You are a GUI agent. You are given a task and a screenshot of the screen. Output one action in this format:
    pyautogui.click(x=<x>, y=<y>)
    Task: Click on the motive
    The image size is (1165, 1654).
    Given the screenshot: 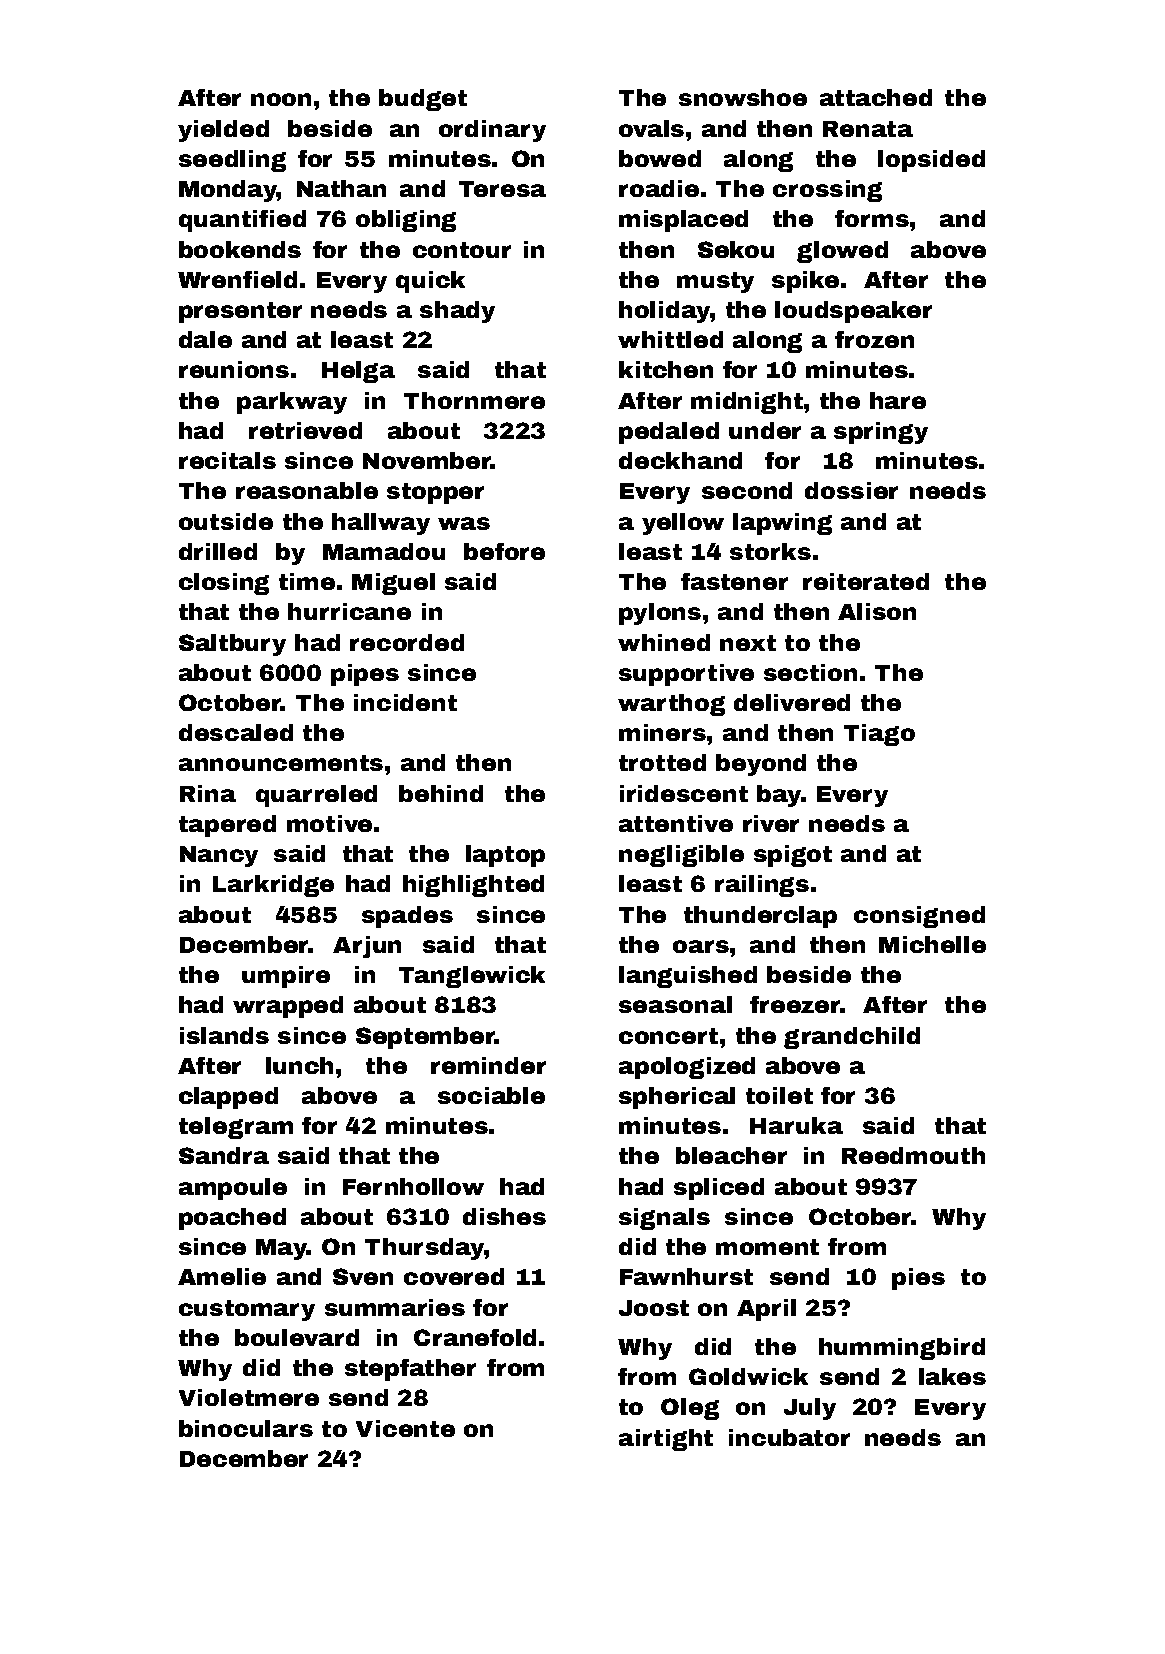 What is the action you would take?
    pyautogui.click(x=329, y=823)
